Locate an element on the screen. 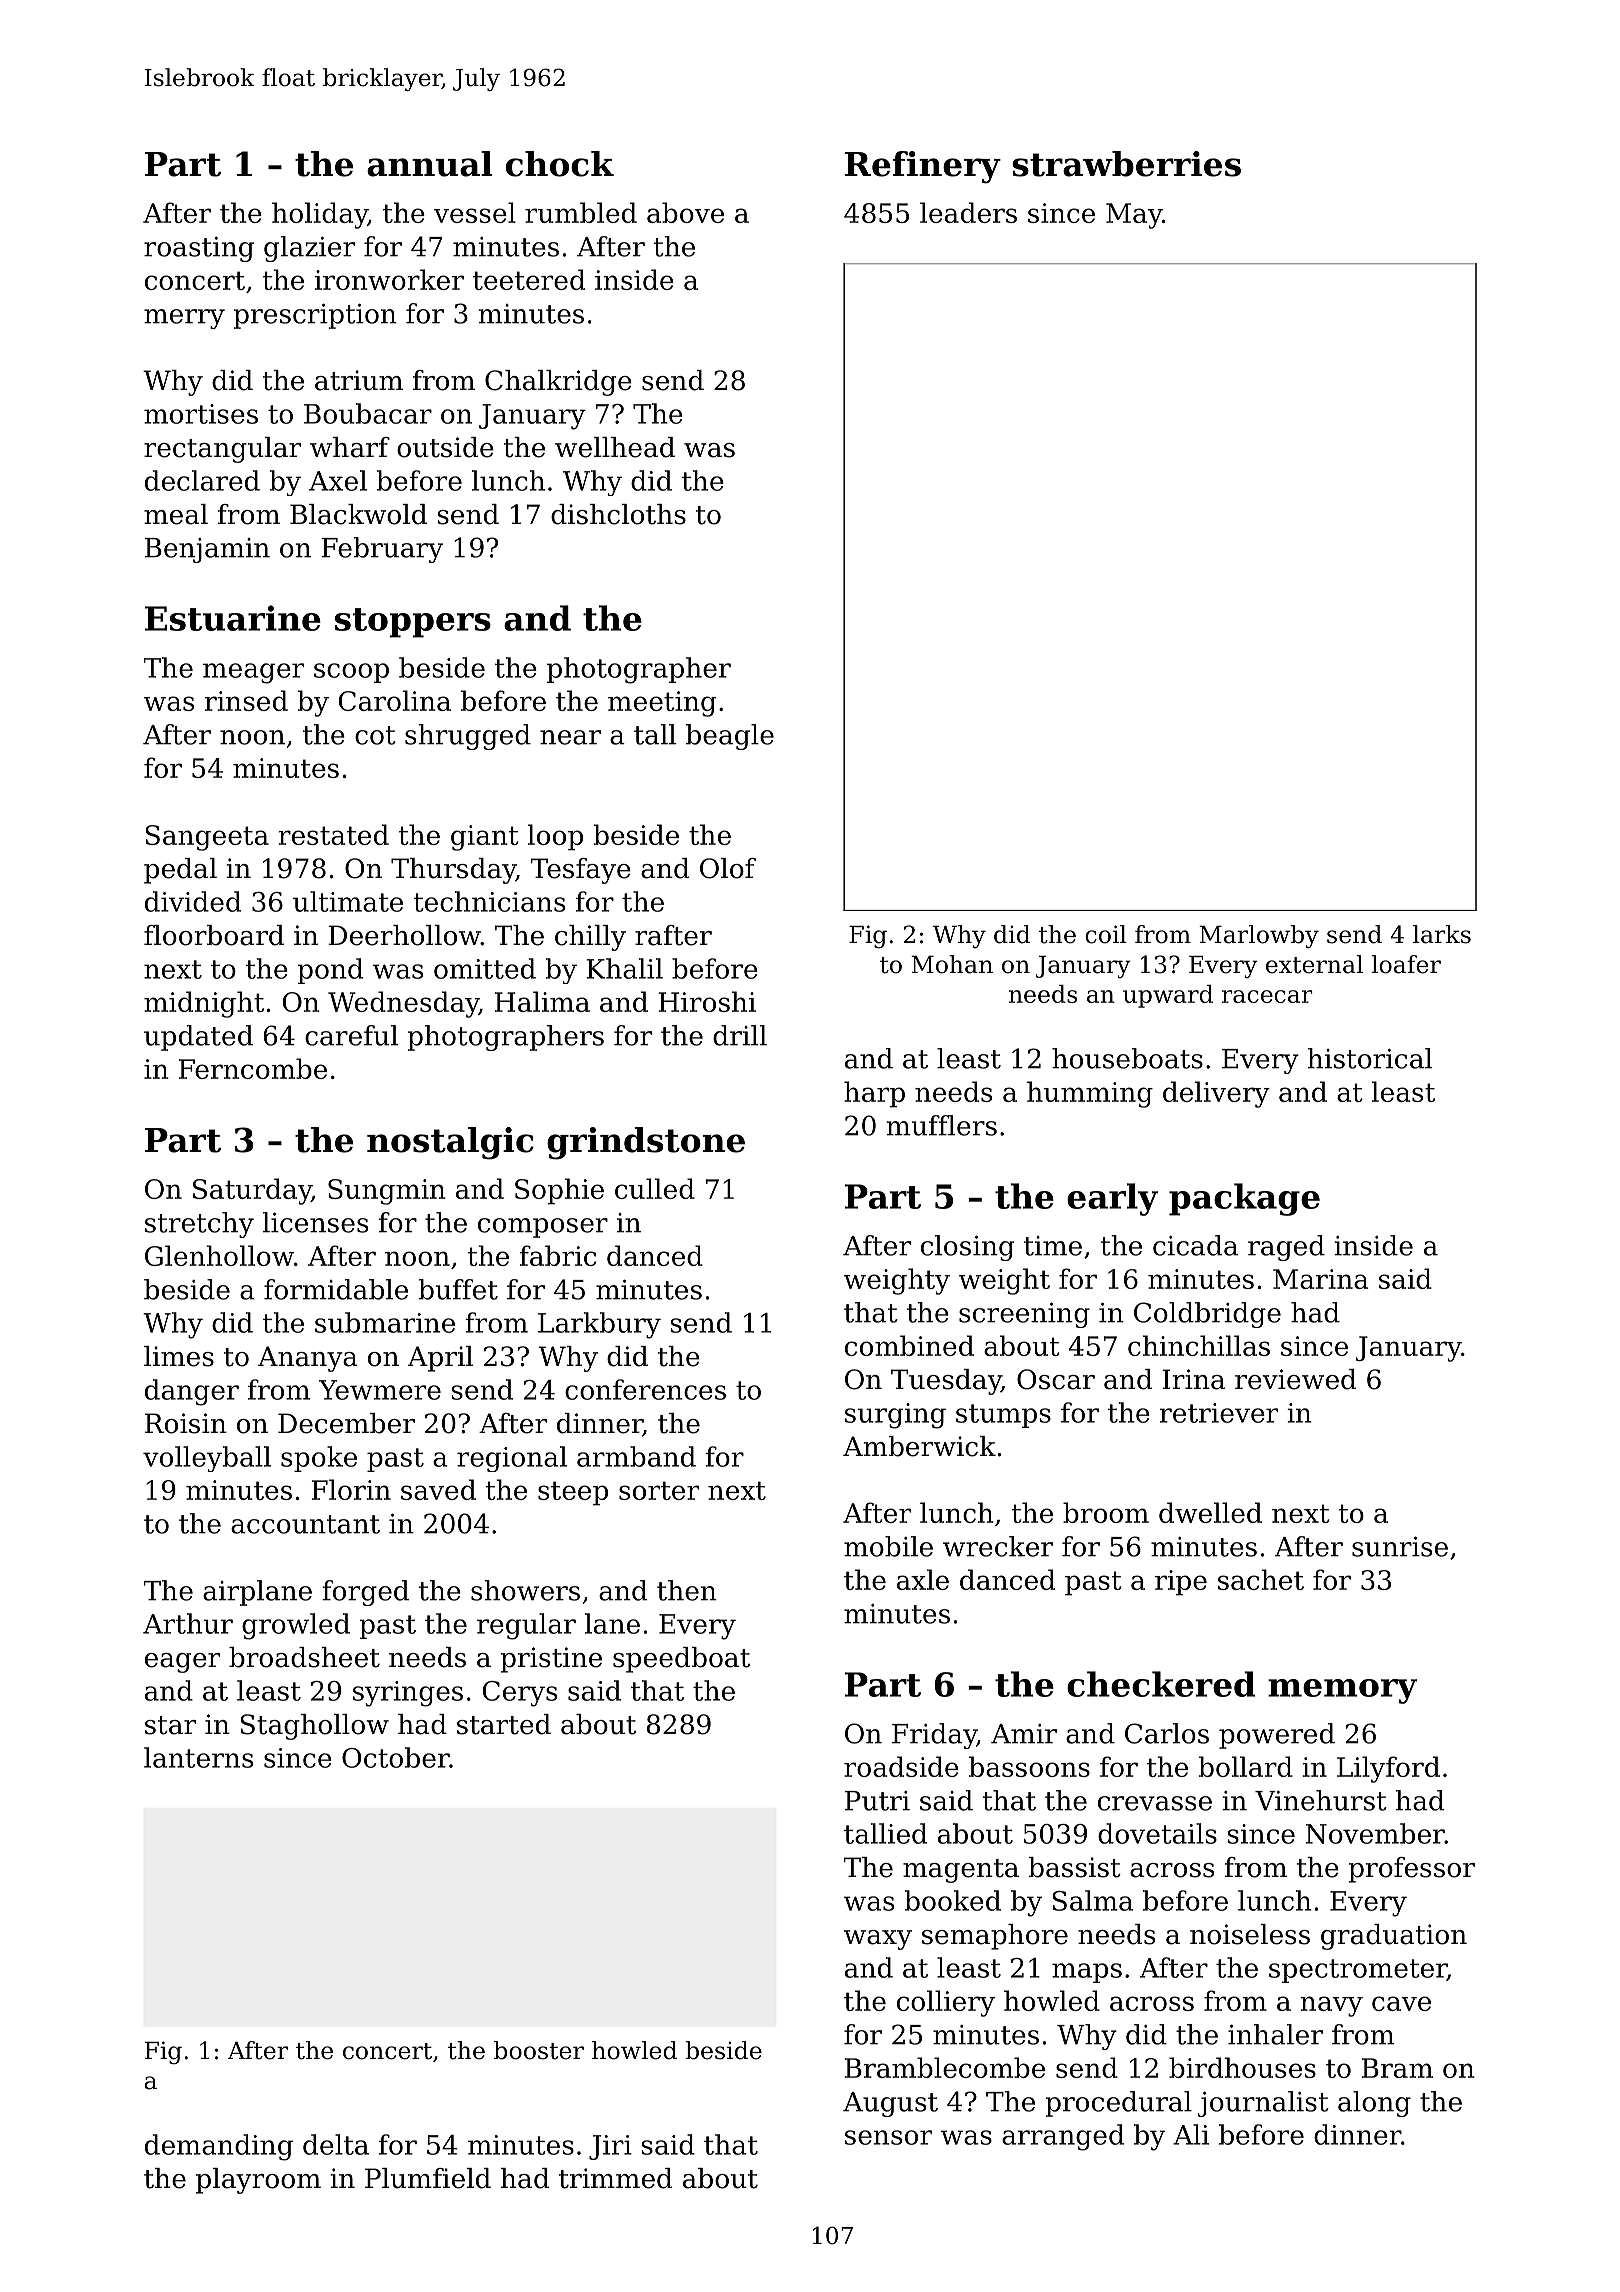 Image resolution: width=1620 pixels, height=2292 pixels. magenta is located at coordinates (961, 1871).
